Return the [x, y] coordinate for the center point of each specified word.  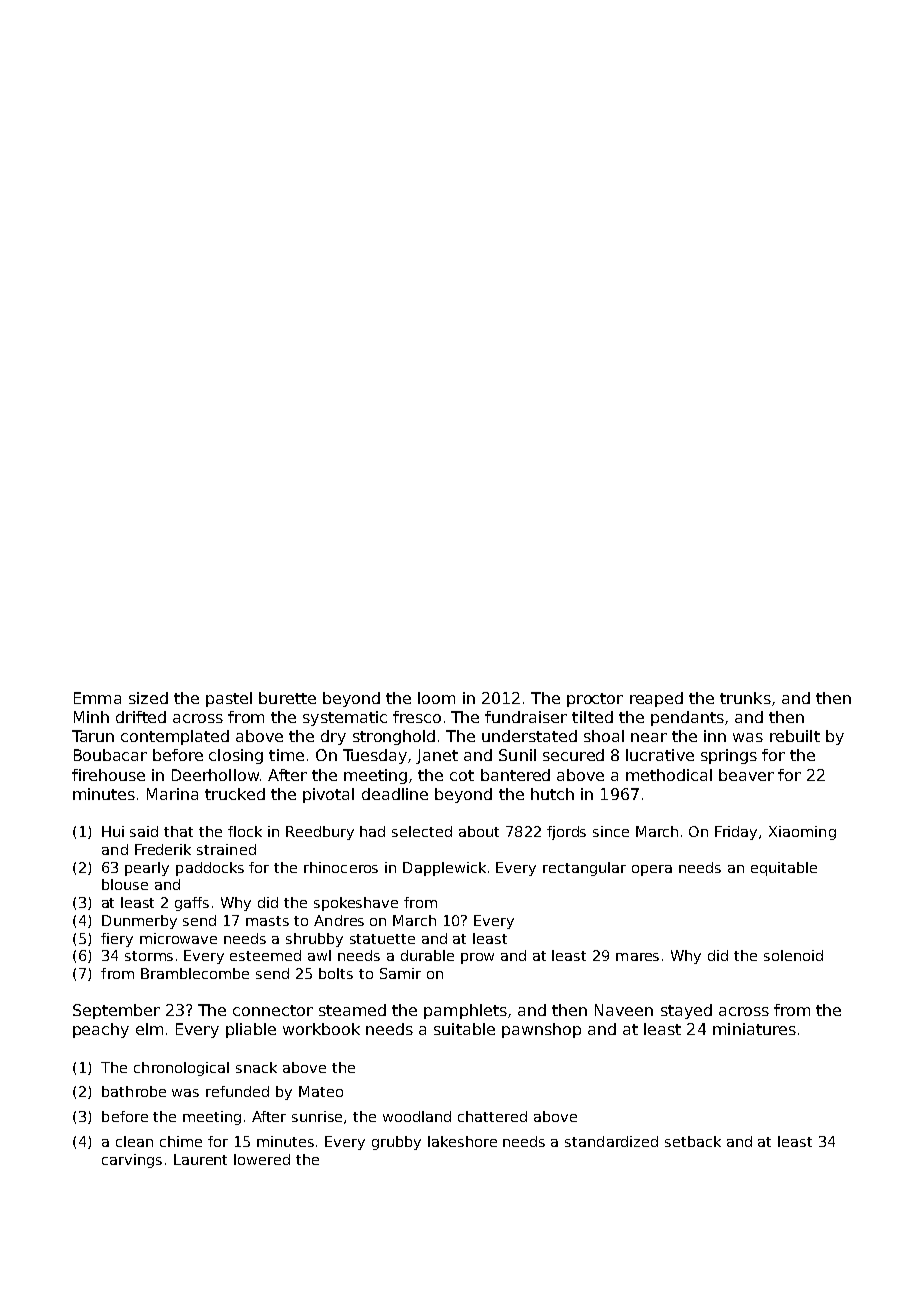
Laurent [200, 1159]
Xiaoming [802, 833]
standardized [611, 1141]
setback [693, 1141]
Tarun [93, 736]
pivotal [328, 795]
